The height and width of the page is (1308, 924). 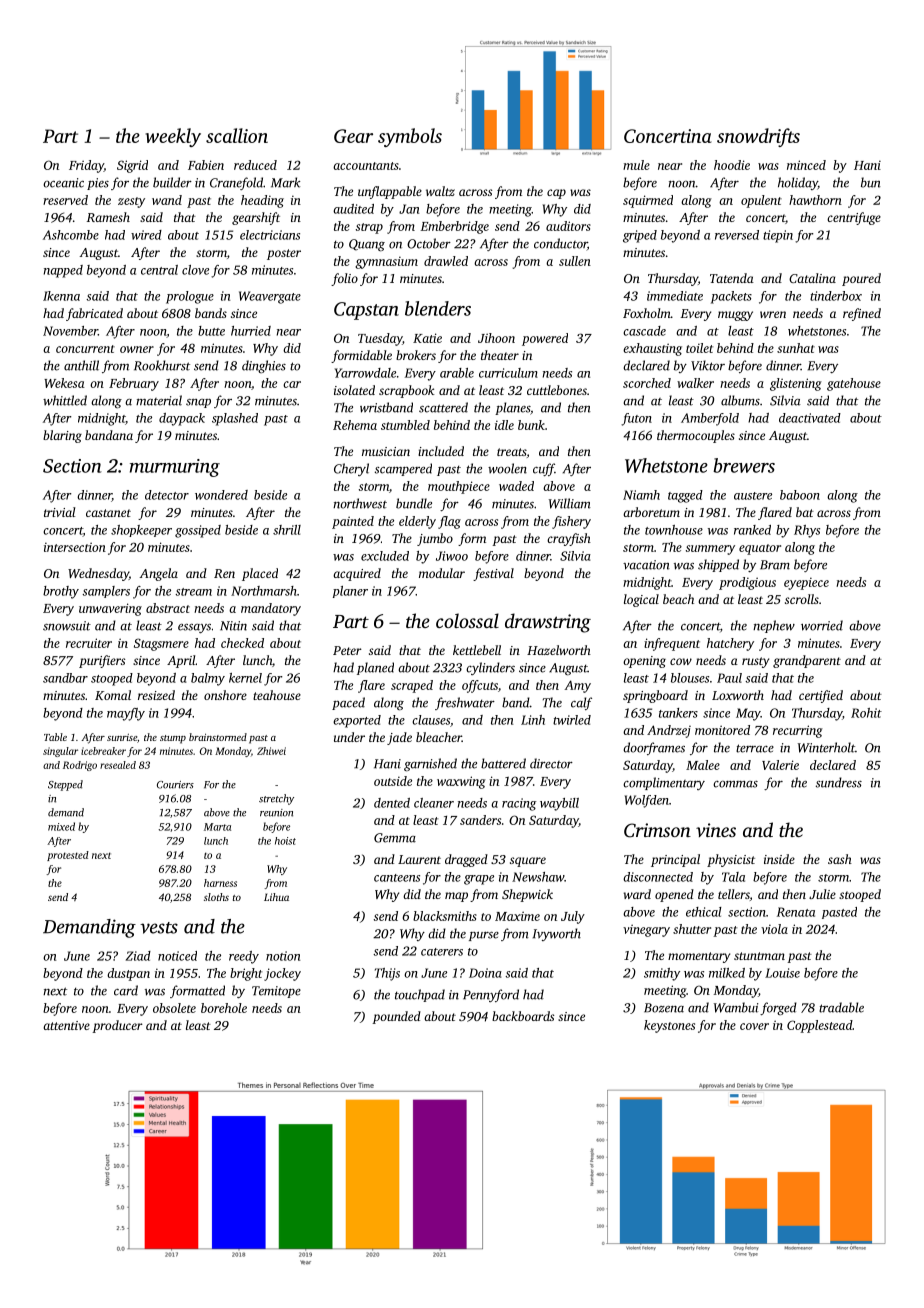 What do you see at coordinates (826, 747) in the page?
I see `Winterholt` at bounding box center [826, 747].
